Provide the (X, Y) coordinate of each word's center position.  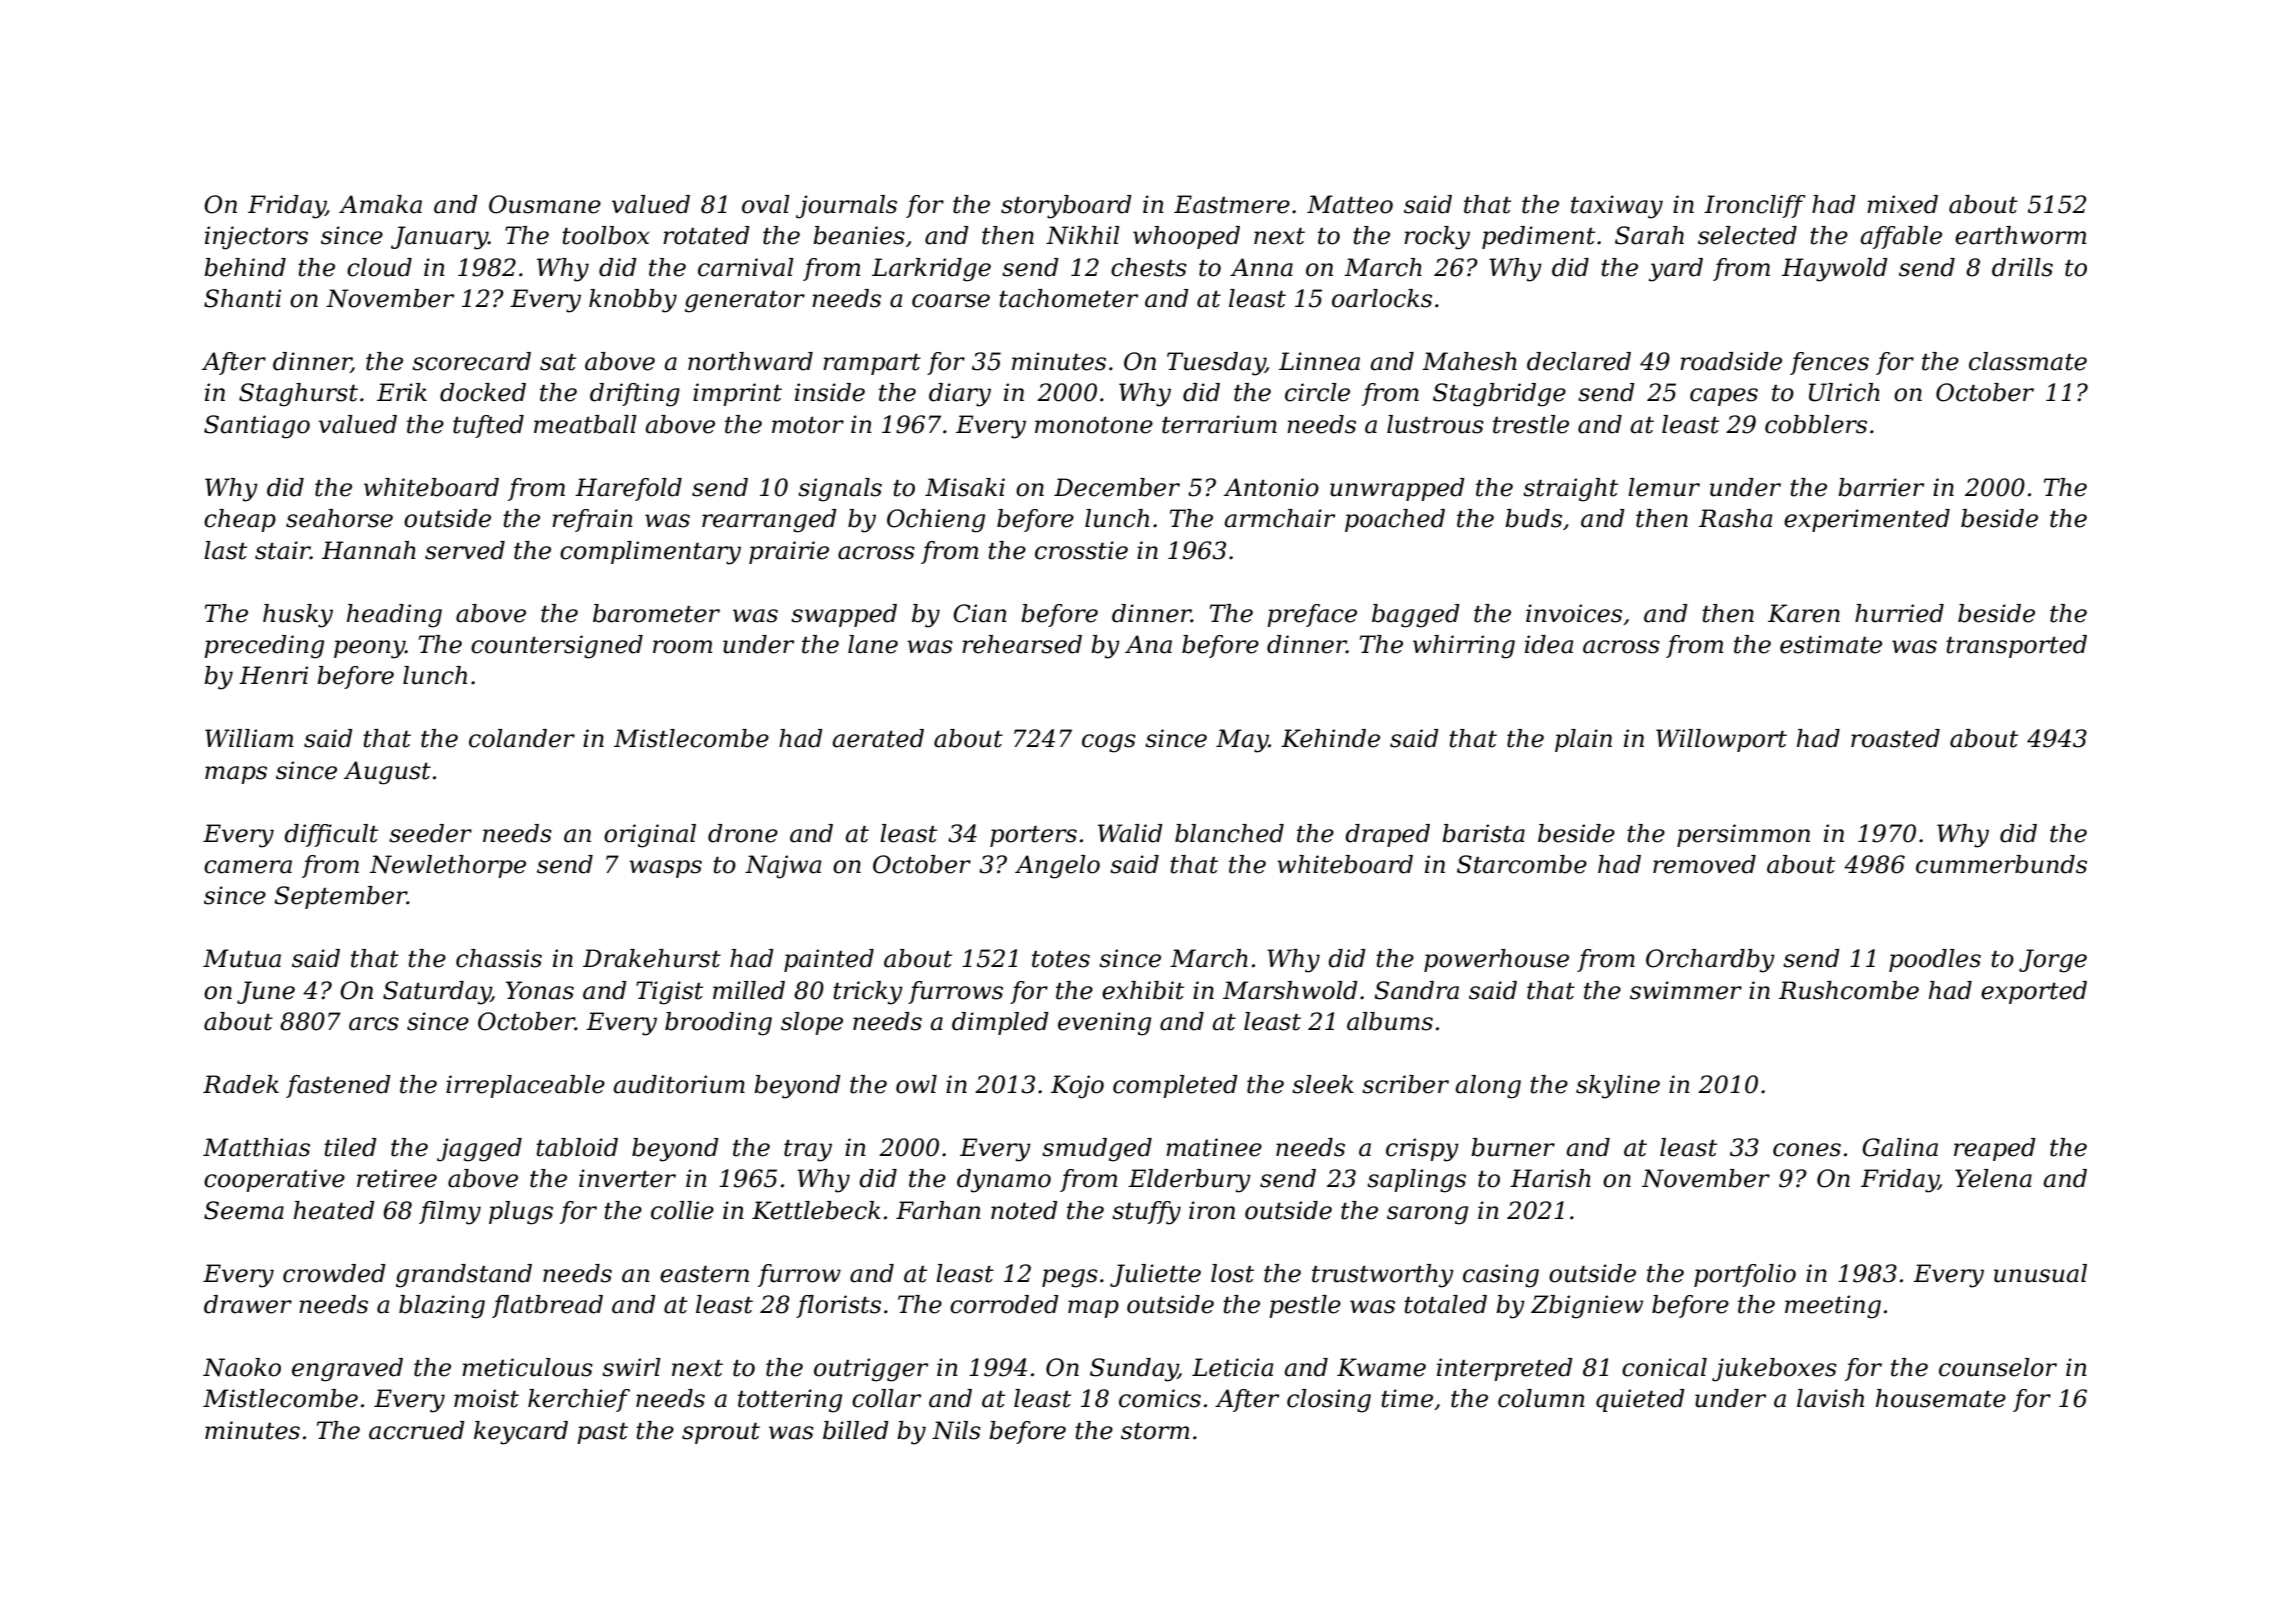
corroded (1004, 1304)
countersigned (557, 647)
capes (1724, 397)
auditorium (679, 1084)
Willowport (1721, 740)
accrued (417, 1430)
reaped (1995, 1149)
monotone (1094, 425)
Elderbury (1189, 1181)
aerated (878, 738)
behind (245, 267)
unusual (2040, 1273)
